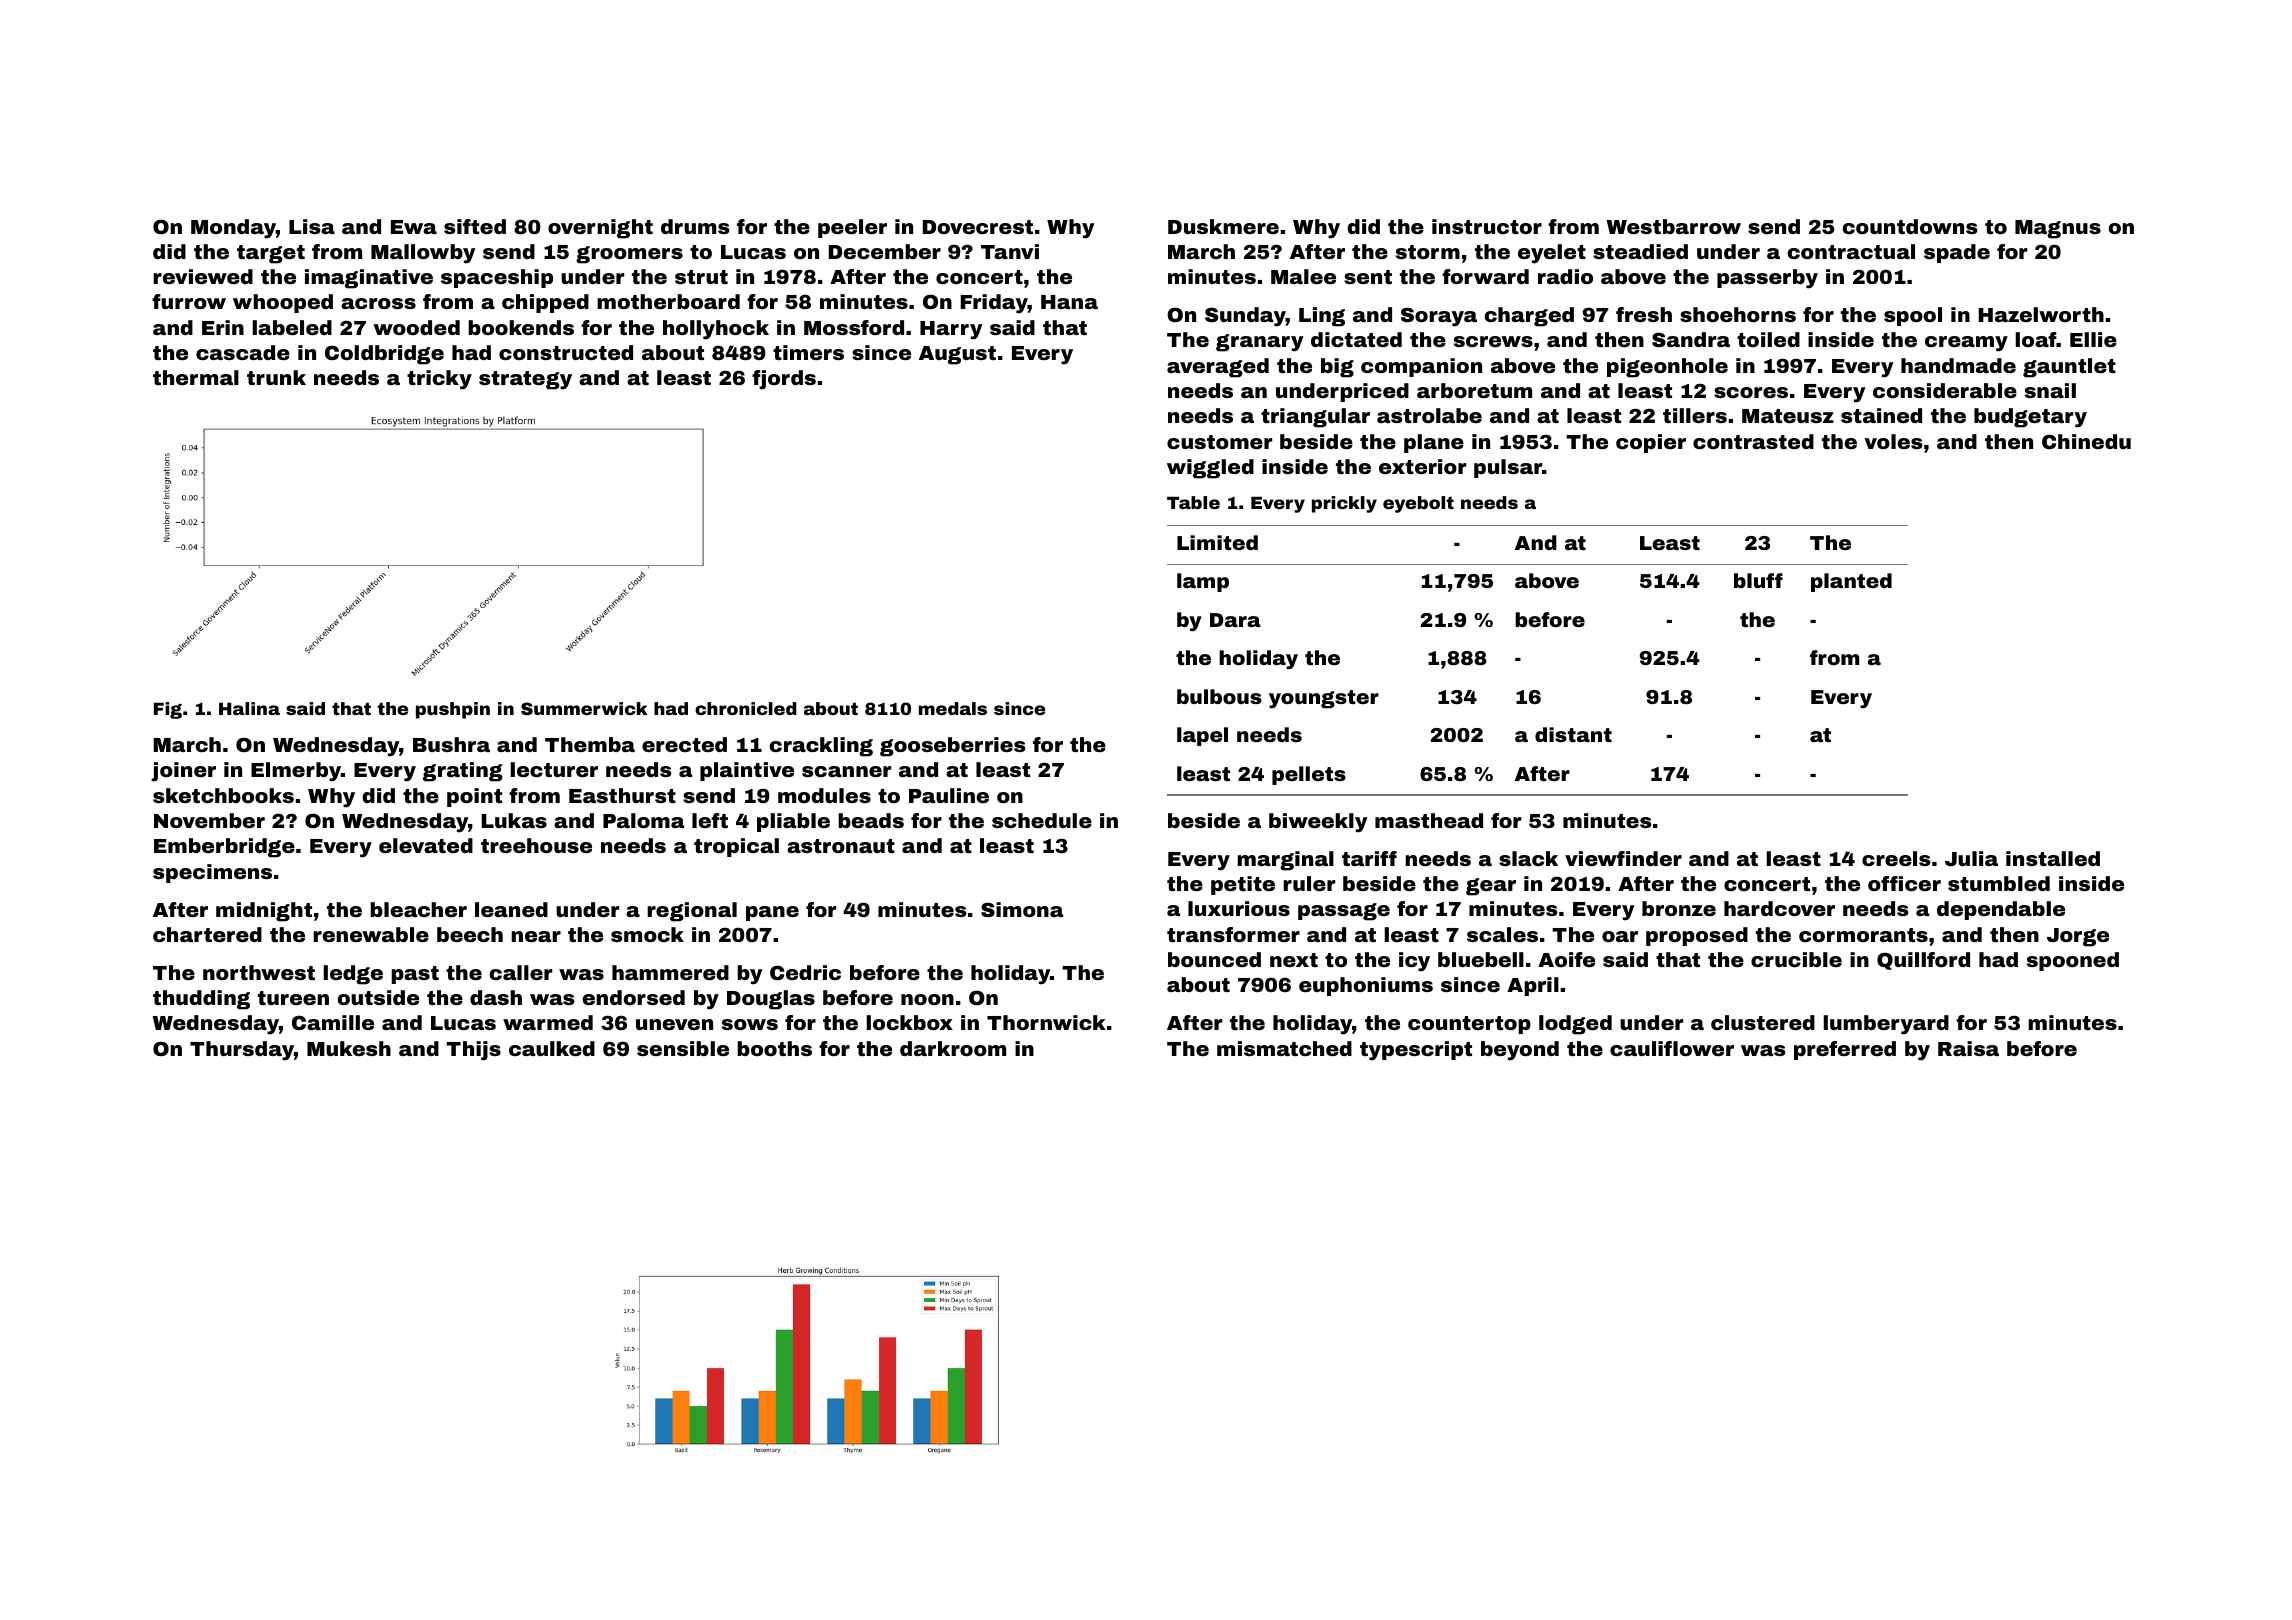  Describe the element at coordinates (1284, 1048) in the screenshot. I see `mismatched` at that location.
